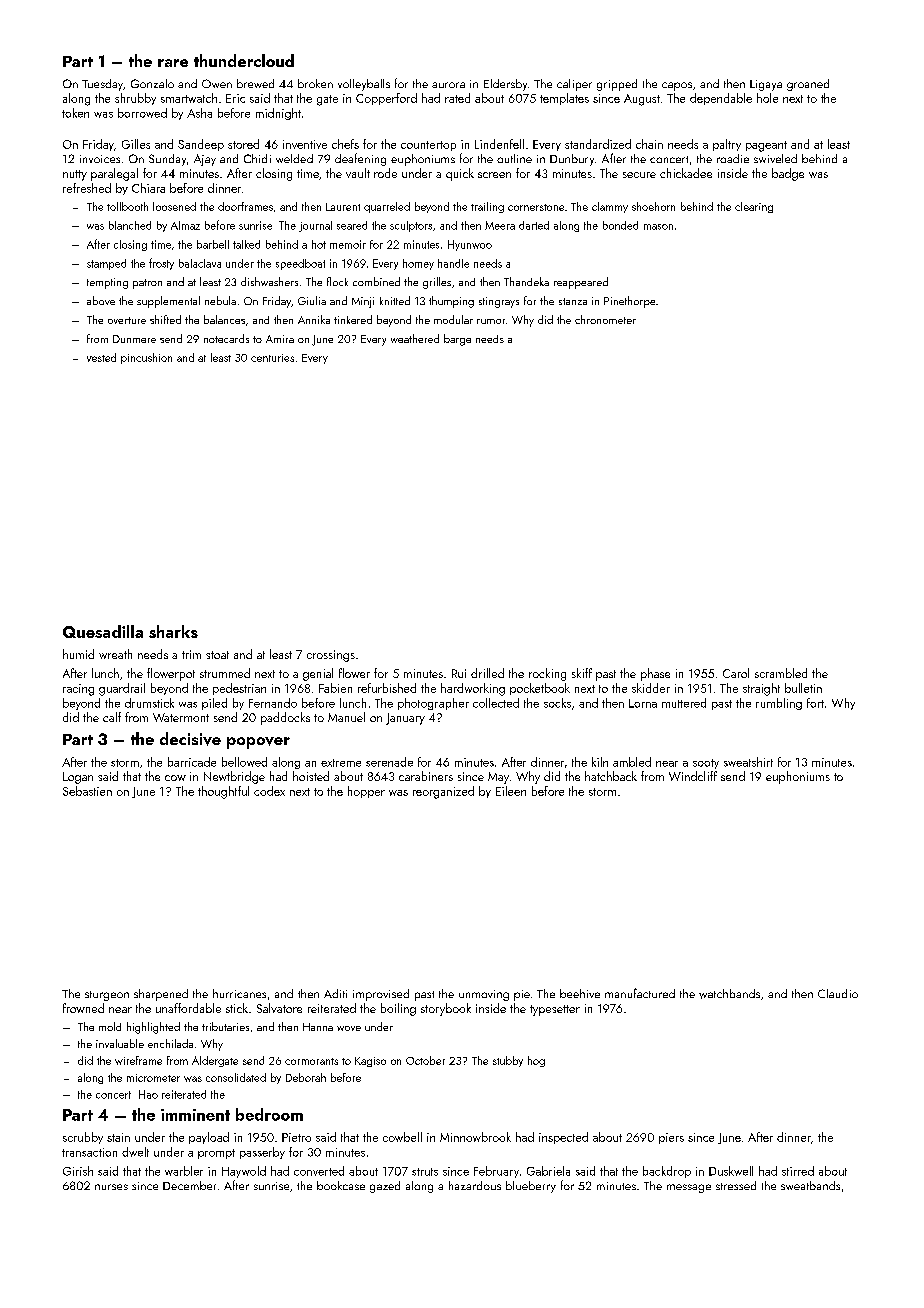  Describe the element at coordinates (803, 688) in the image. I see `bulletin` at that location.
